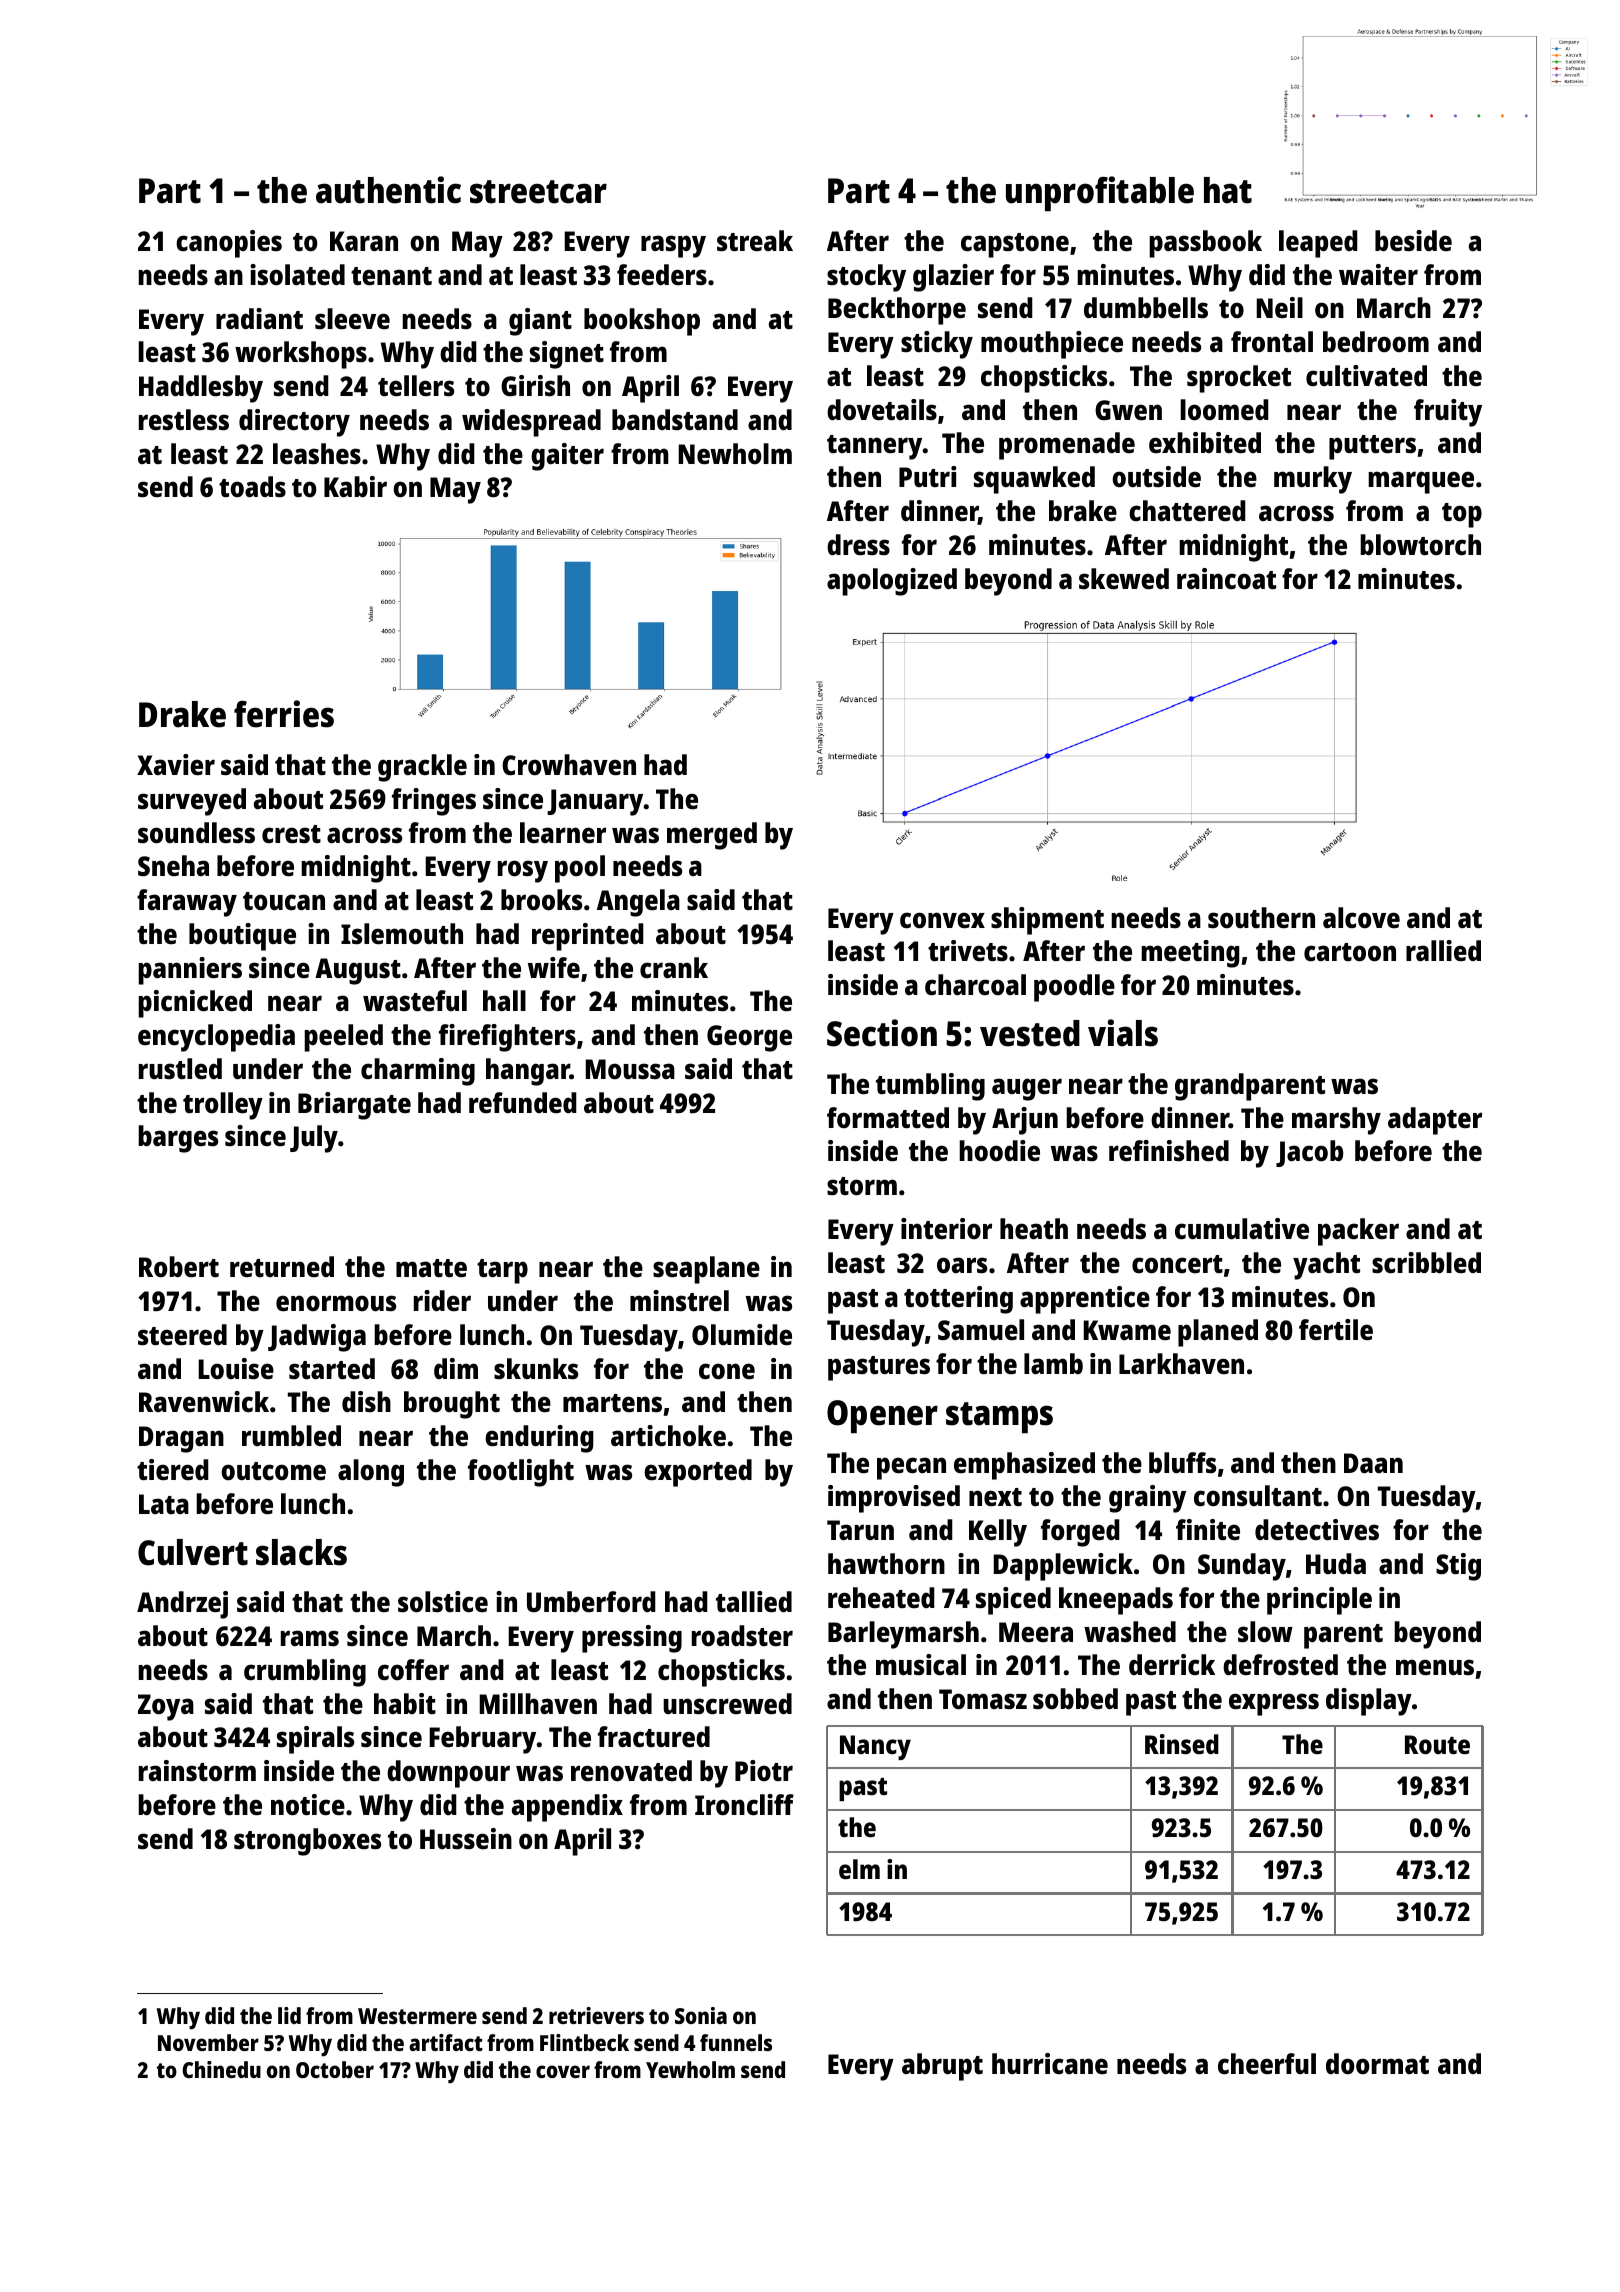 This screenshot has height=2292, width=1620. What do you see at coordinates (289, 2015) in the screenshot?
I see `lid` at bounding box center [289, 2015].
